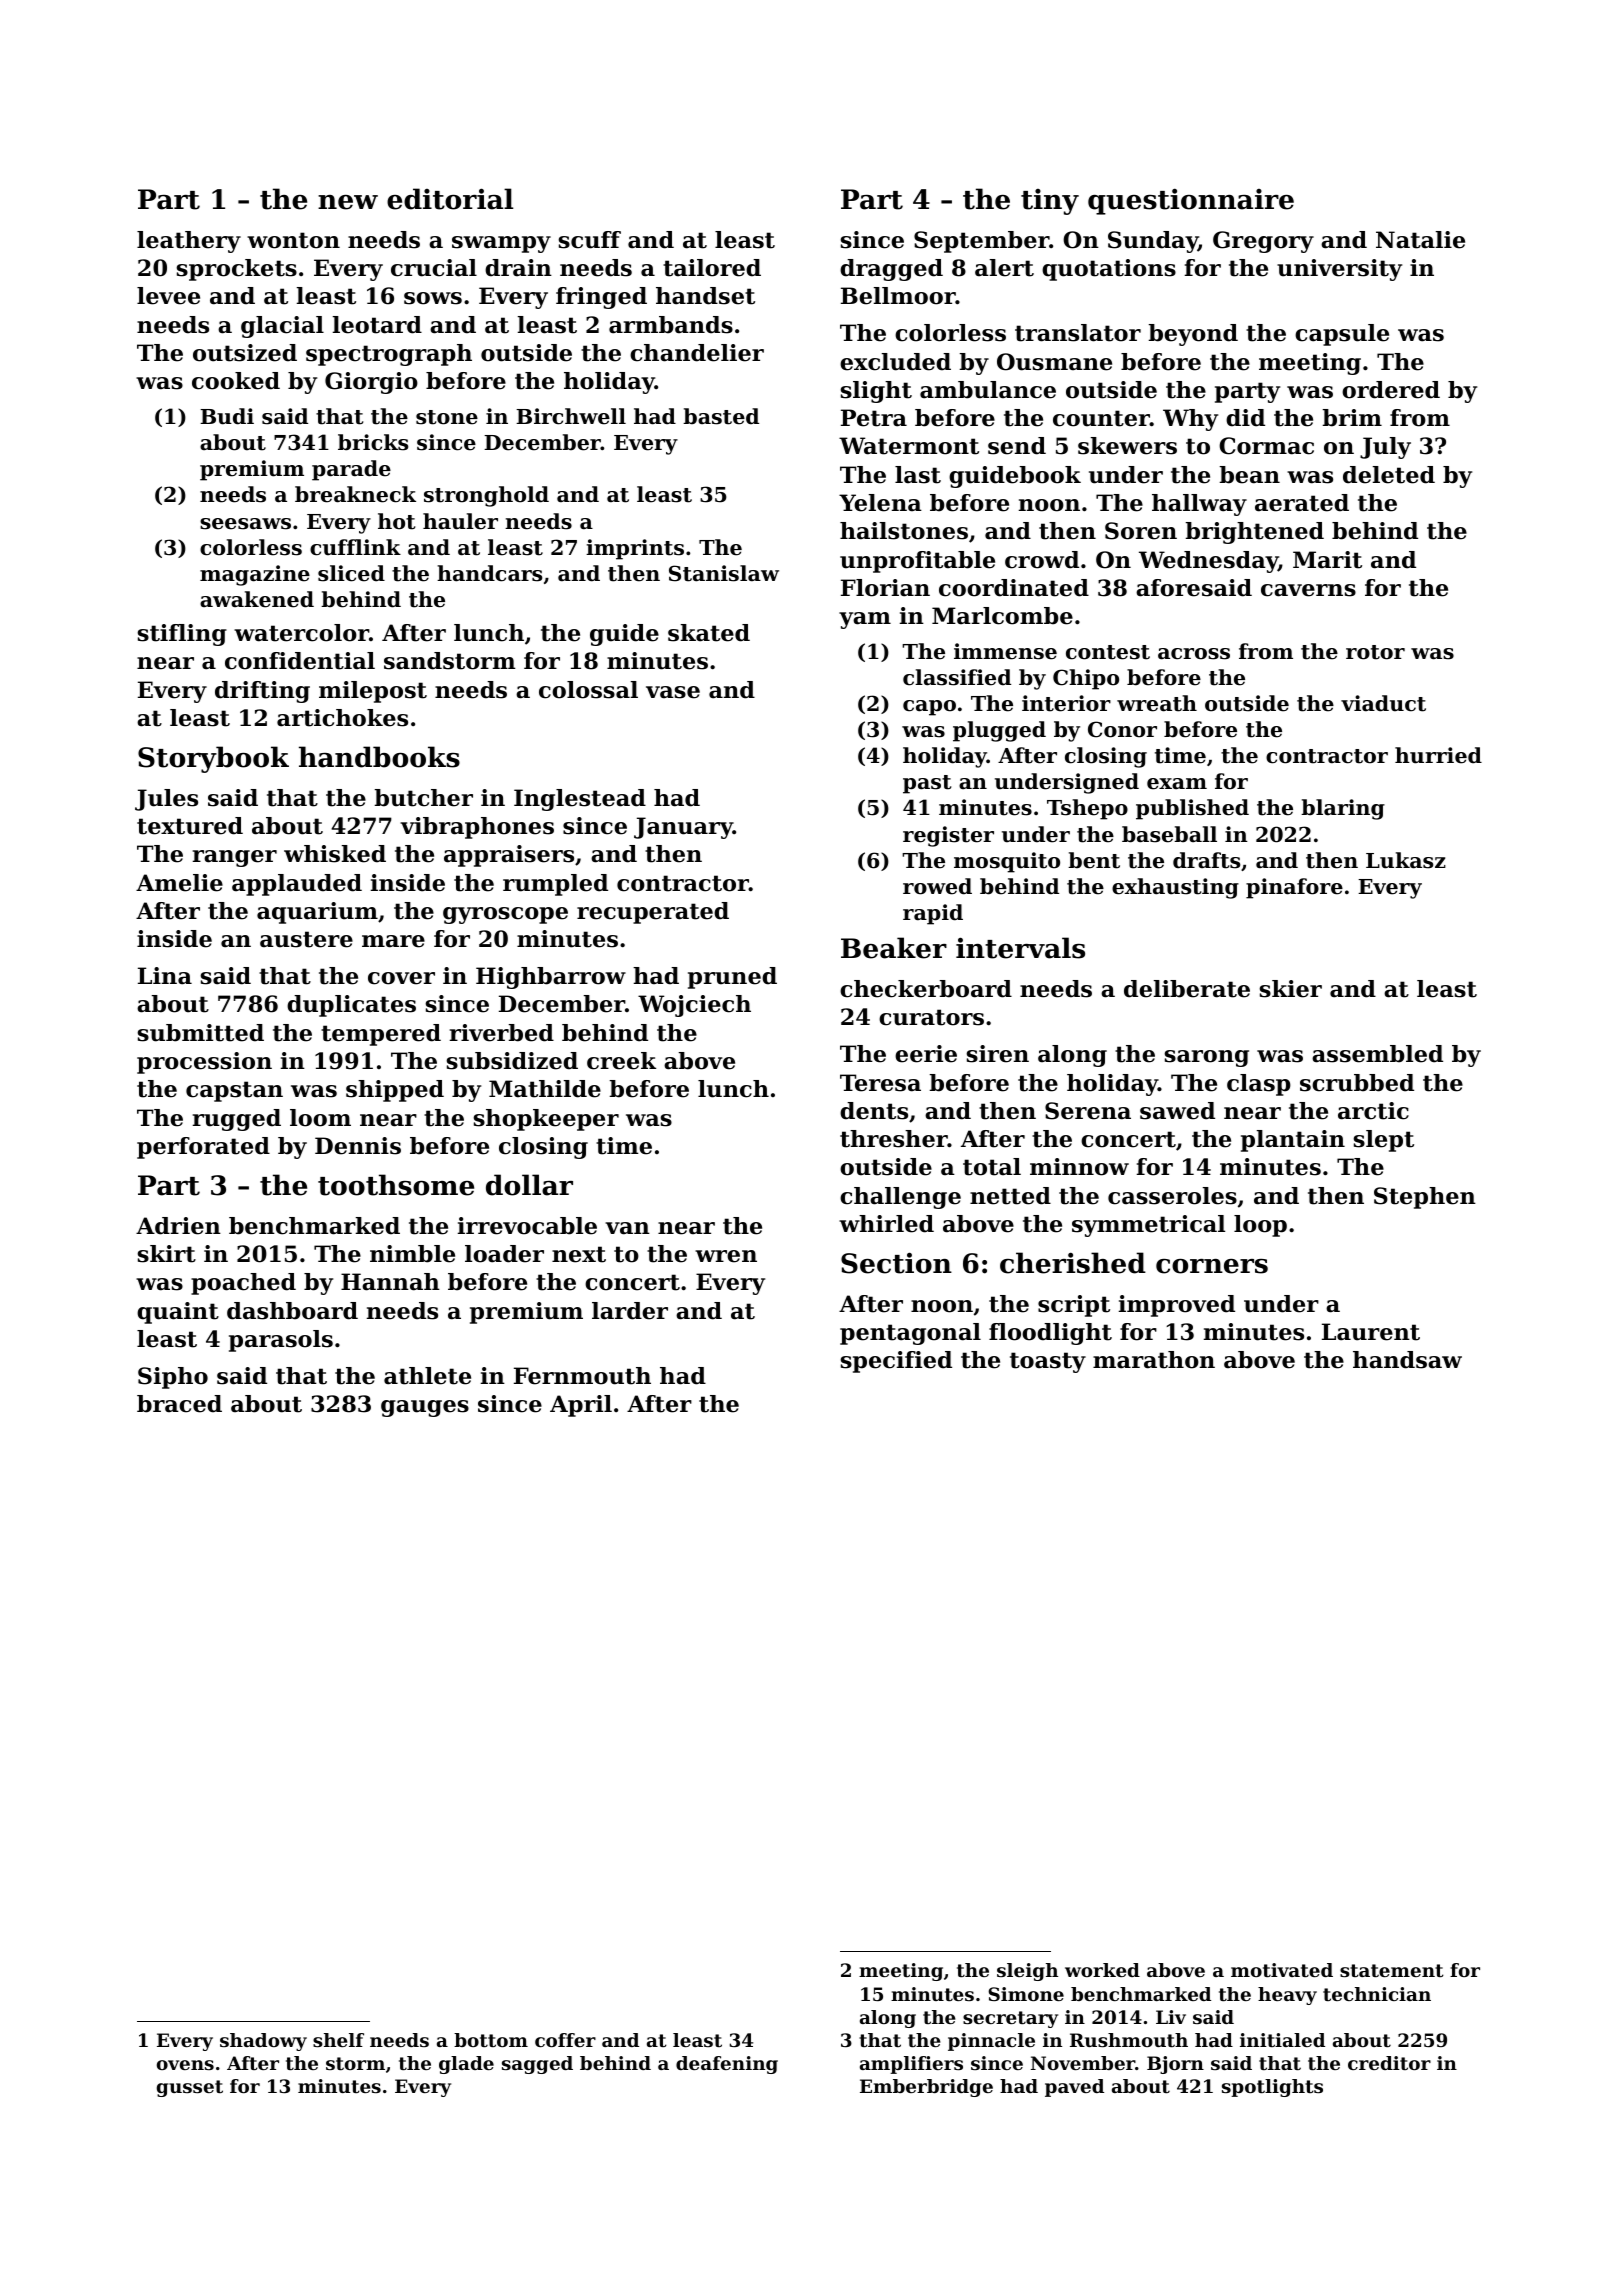 The width and height of the document is (1620, 2292). Describe the element at coordinates (894, 1139) in the document. I see `thresher` at that location.
